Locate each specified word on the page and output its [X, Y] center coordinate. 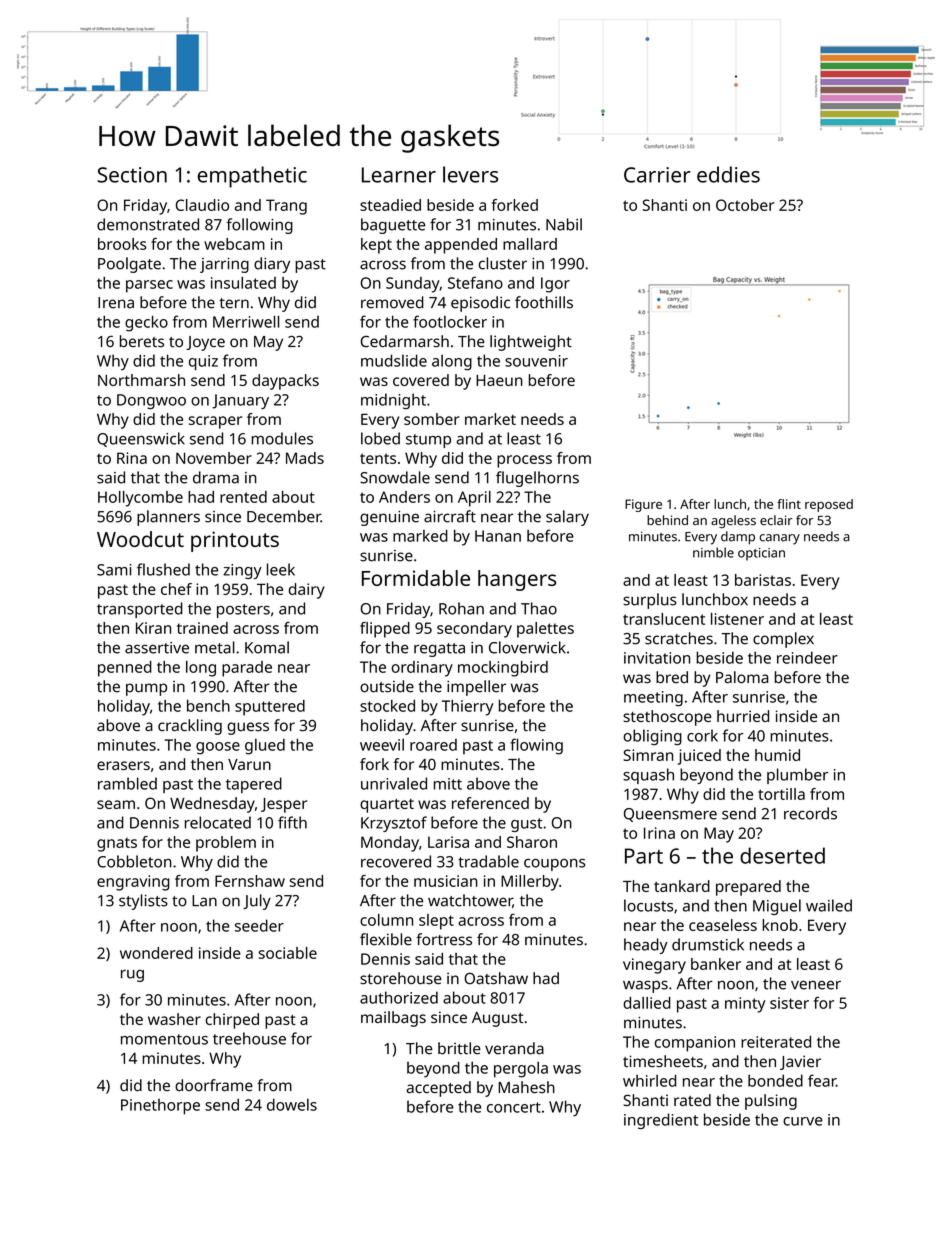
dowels [292, 1104]
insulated [243, 283]
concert [514, 1107]
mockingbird [503, 669]
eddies [728, 174]
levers [470, 174]
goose [218, 748]
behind [667, 520]
